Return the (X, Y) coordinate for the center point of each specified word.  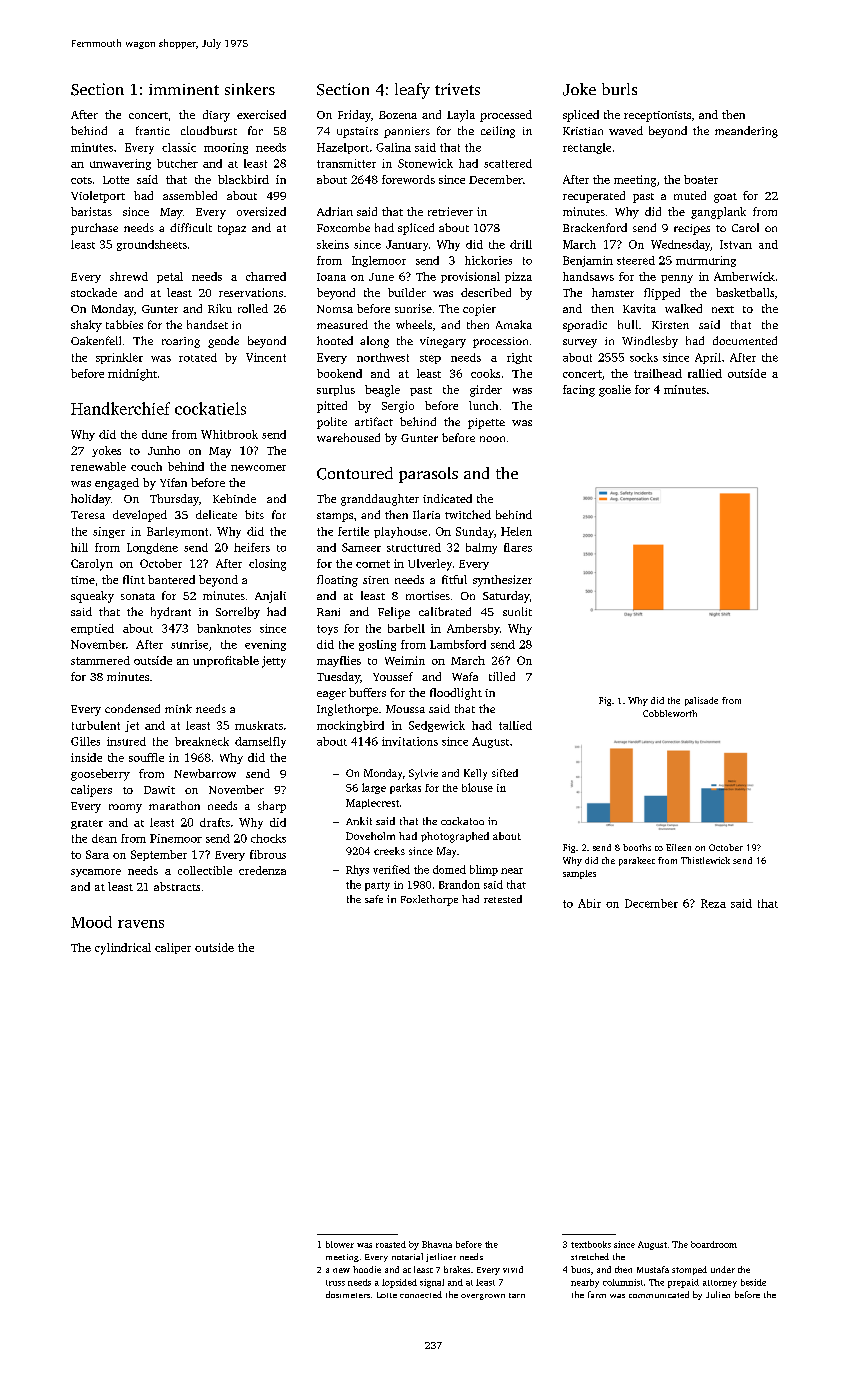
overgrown (483, 1297)
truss (335, 1283)
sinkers (250, 89)
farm (597, 1294)
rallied (705, 373)
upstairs (357, 132)
